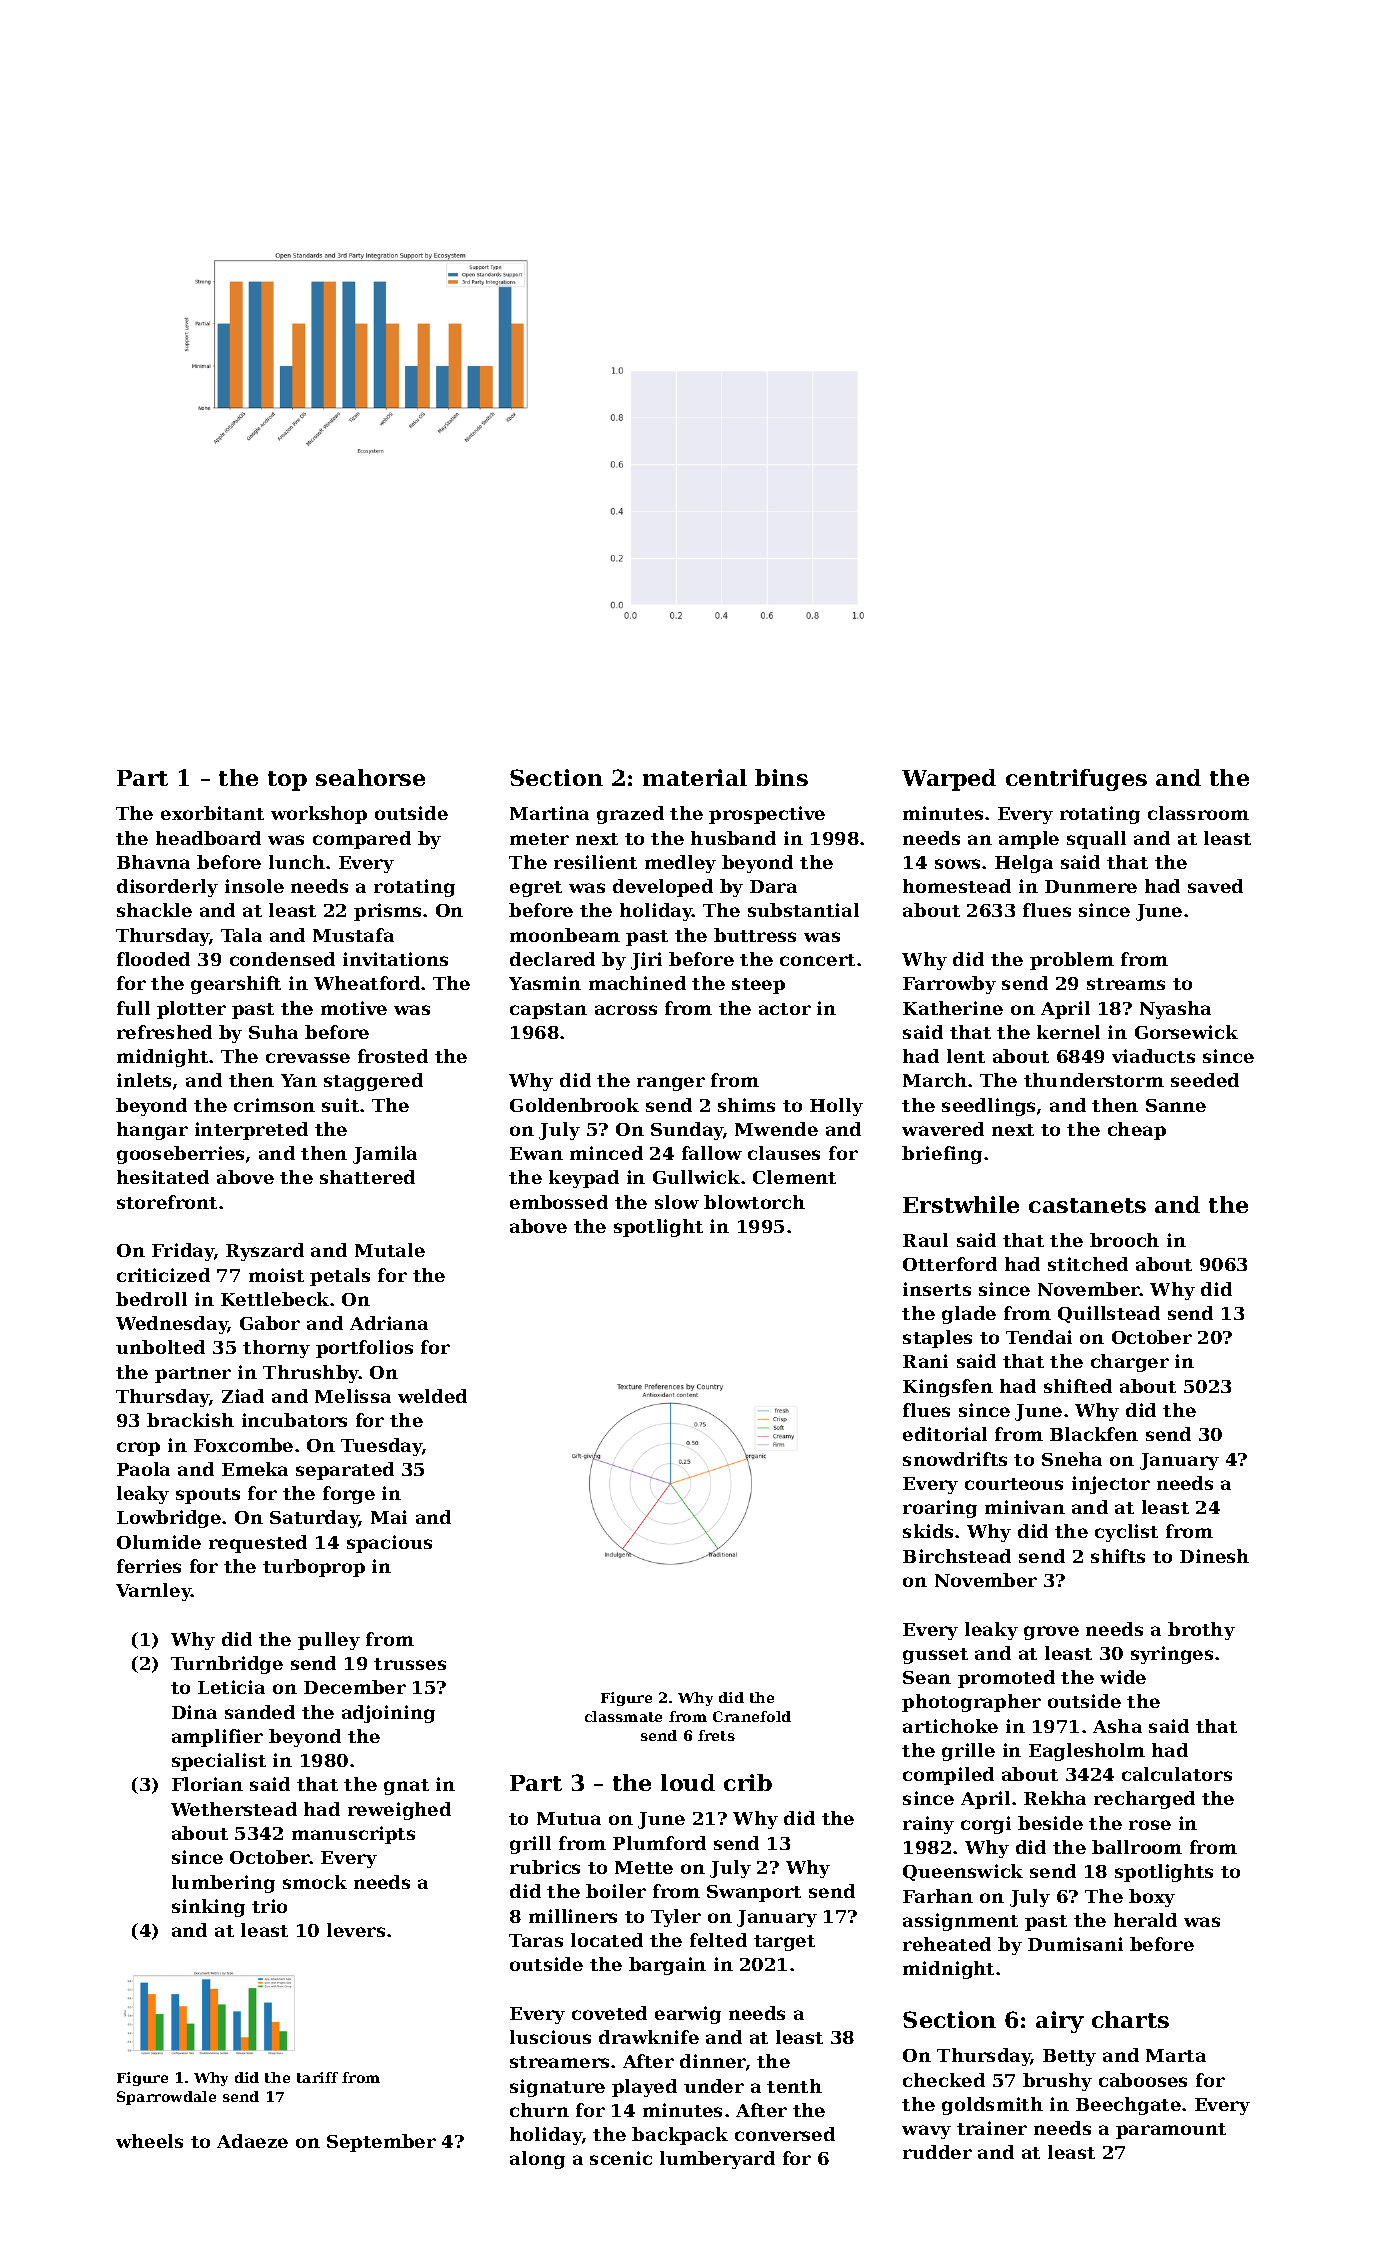 The image size is (1376, 2266). What do you see at coordinates (234, 1809) in the document?
I see `Wetherstead` at bounding box center [234, 1809].
